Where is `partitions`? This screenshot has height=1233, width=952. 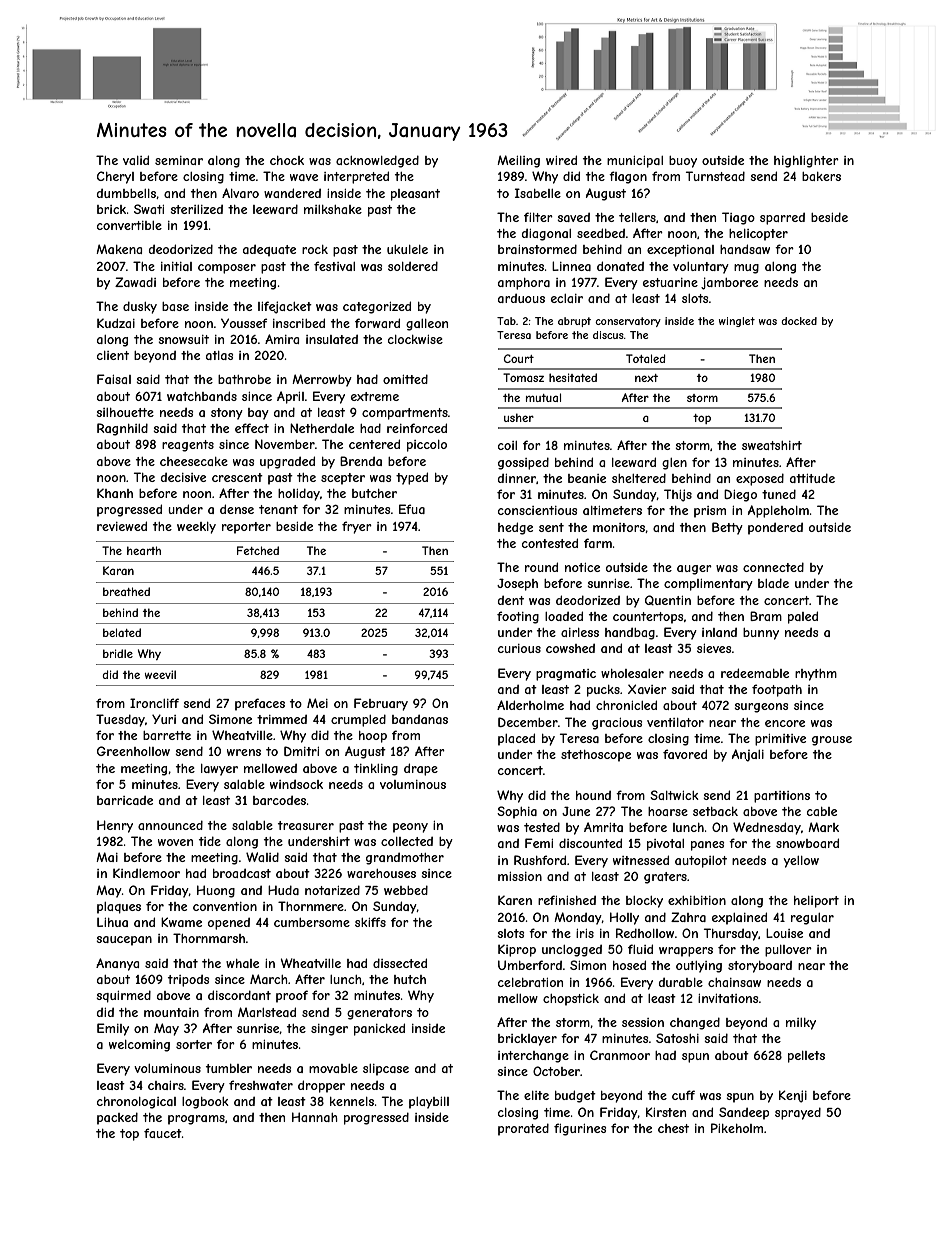 partitions is located at coordinates (782, 797).
